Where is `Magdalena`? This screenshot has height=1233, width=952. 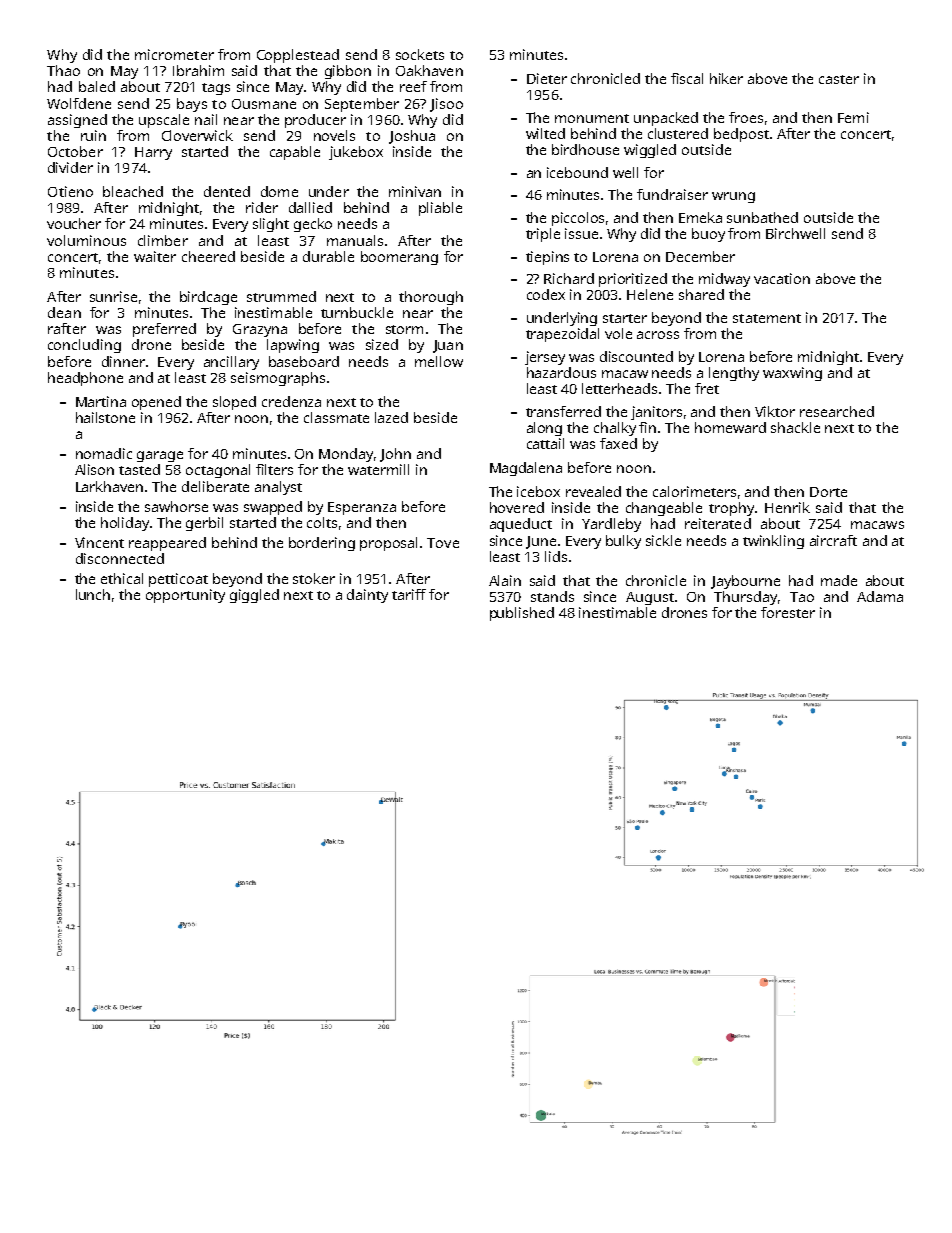
Magdalena is located at coordinates (526, 469).
